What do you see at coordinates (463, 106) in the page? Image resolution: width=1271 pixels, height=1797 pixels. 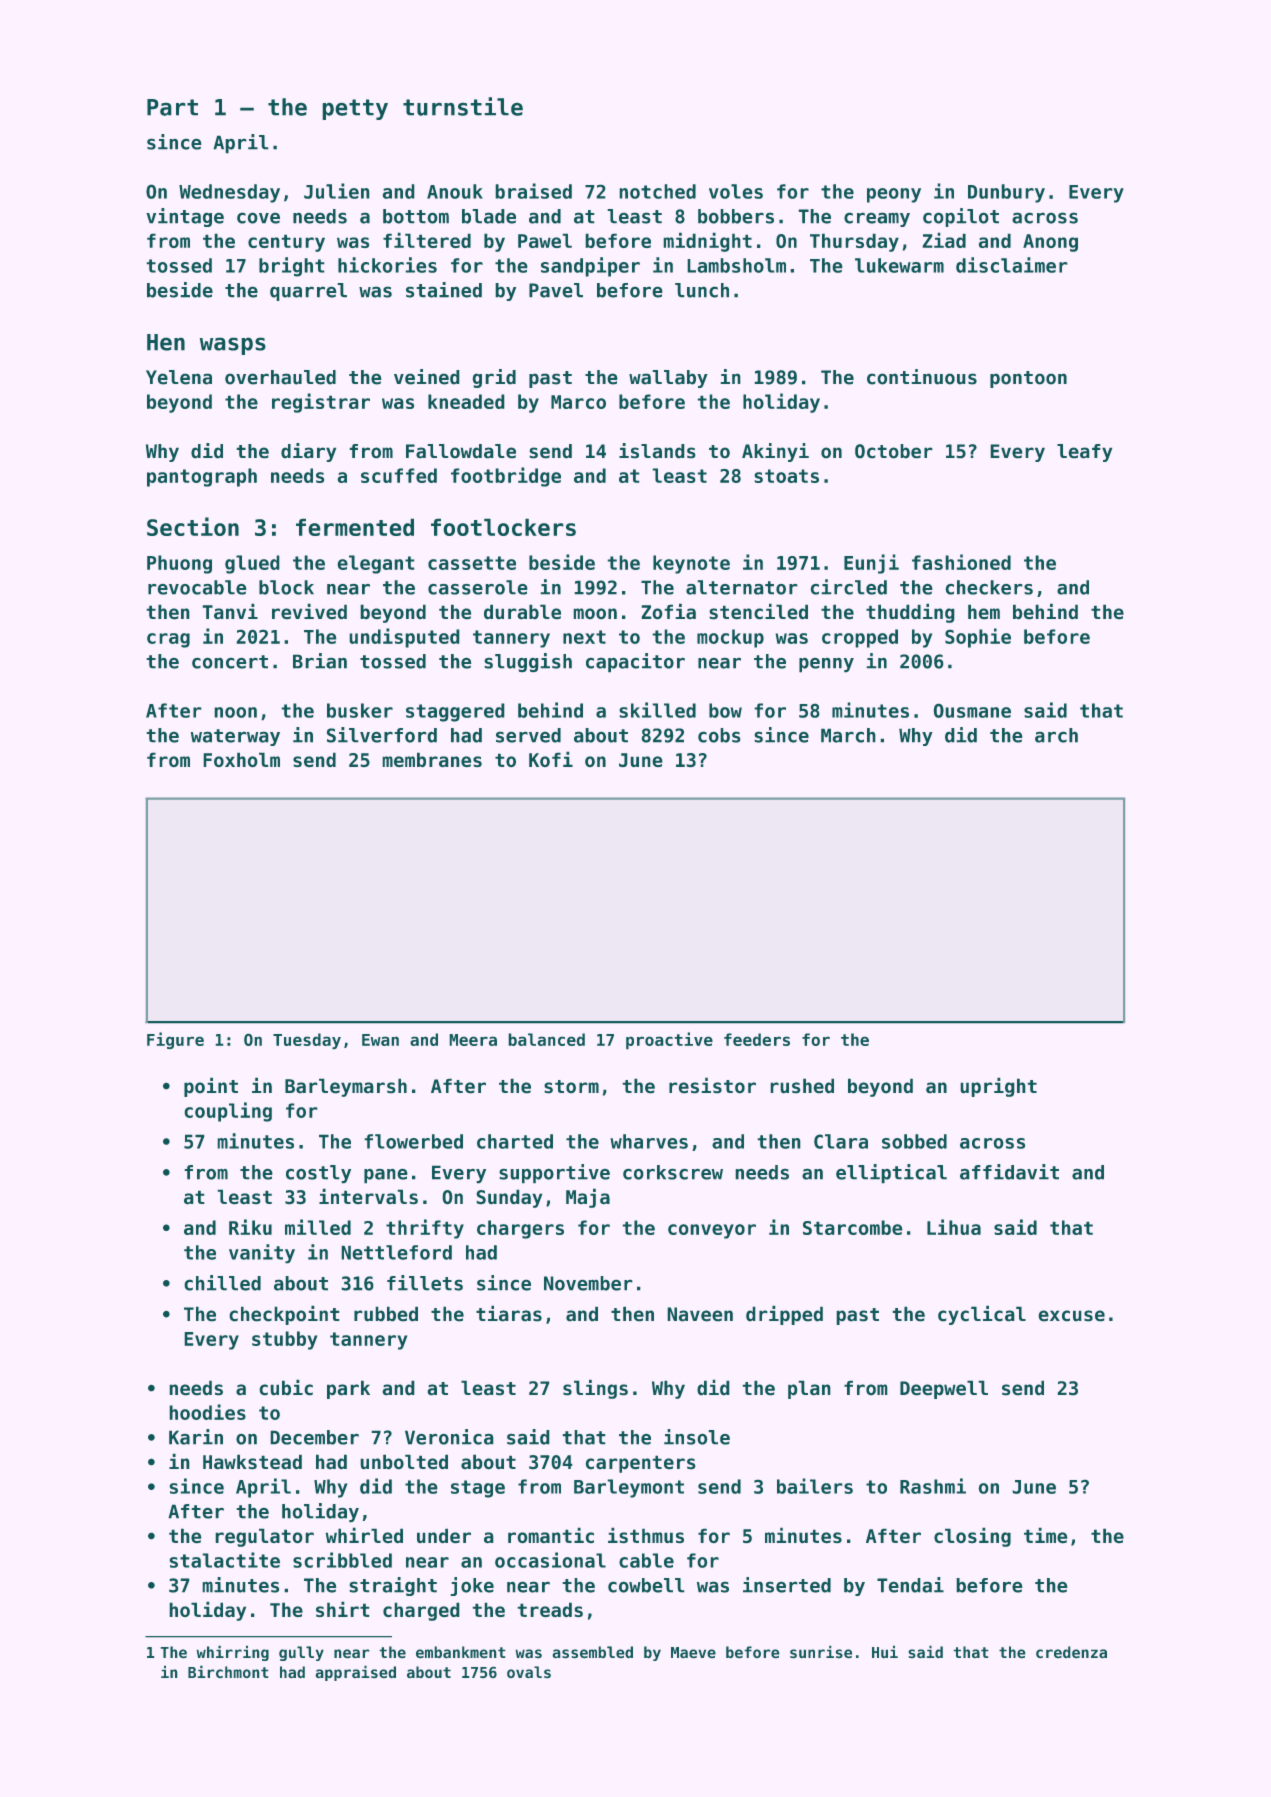 I see `turnstile` at bounding box center [463, 106].
